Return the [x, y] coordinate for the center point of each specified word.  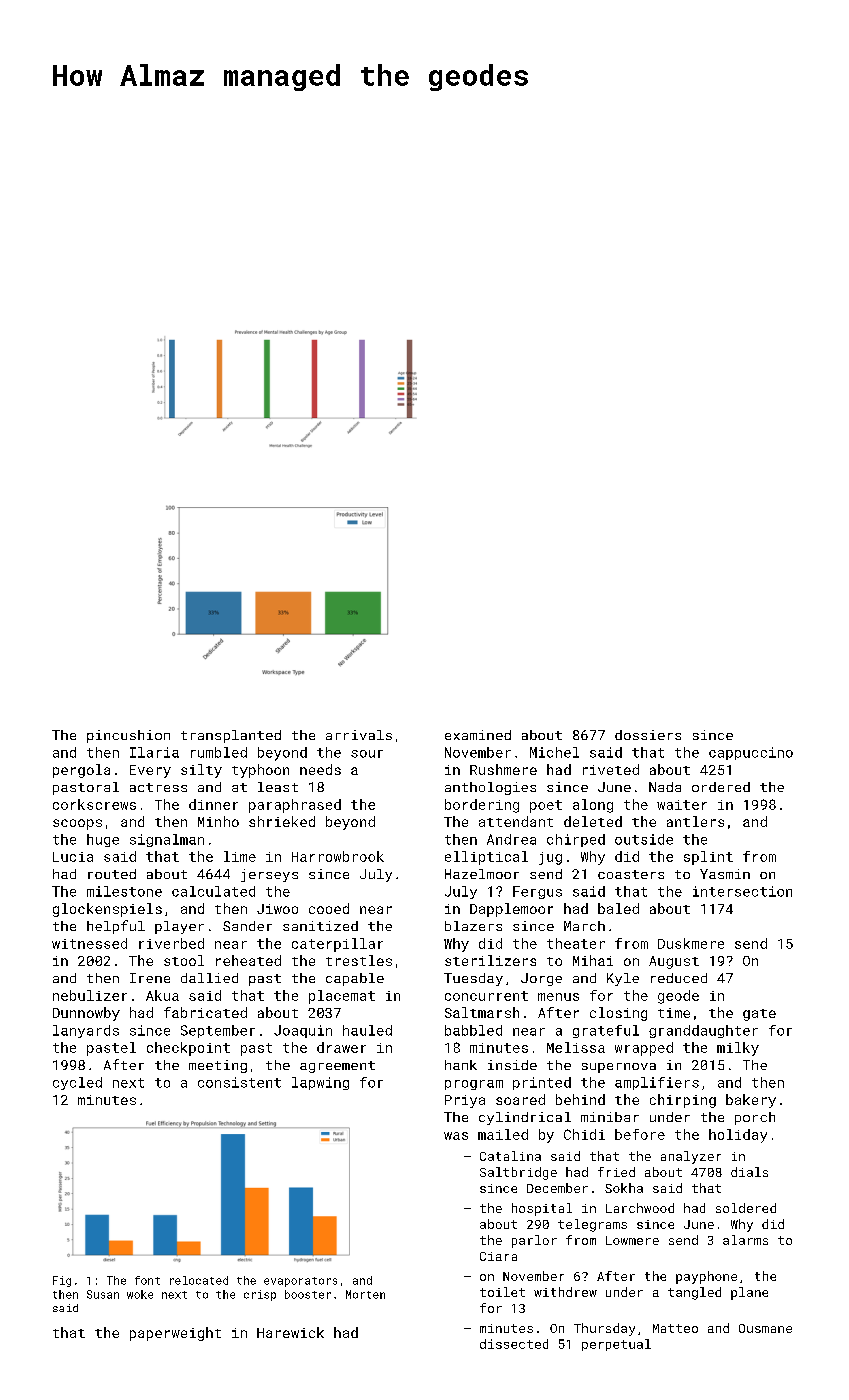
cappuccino [751, 753]
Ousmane [765, 1328]
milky [738, 1049]
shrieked [282, 821]
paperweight [175, 1334]
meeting [218, 1066]
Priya [465, 1101]
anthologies [490, 788]
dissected [514, 1344]
